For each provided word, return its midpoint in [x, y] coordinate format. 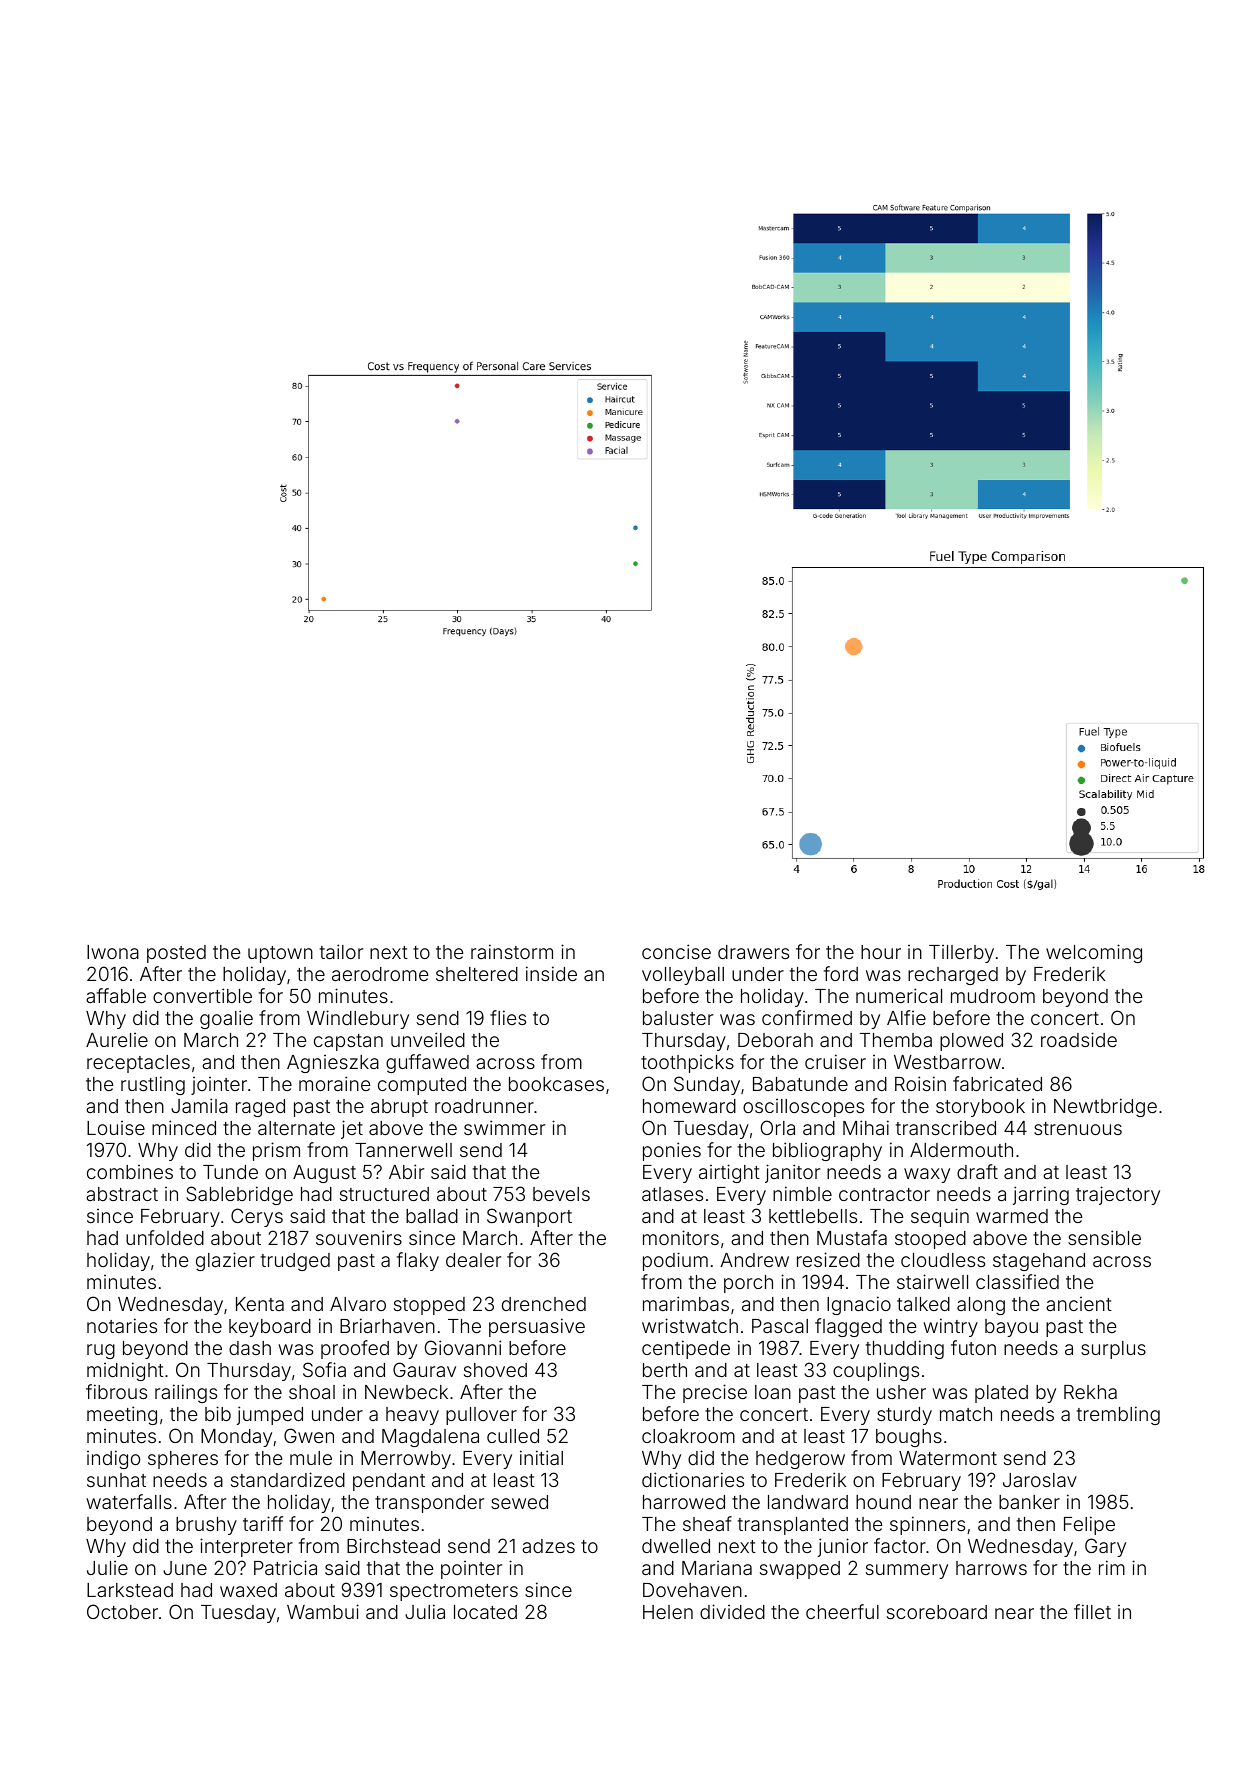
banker [1029, 1502]
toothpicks [687, 1064]
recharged [953, 976]
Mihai [866, 1127]
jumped [270, 1415]
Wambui [323, 1611]
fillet [1092, 1611]
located [485, 1612]
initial [541, 1457]
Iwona [113, 952]
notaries [122, 1325]
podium [675, 1261]
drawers [753, 952]
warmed [1012, 1216]
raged [260, 1108]
